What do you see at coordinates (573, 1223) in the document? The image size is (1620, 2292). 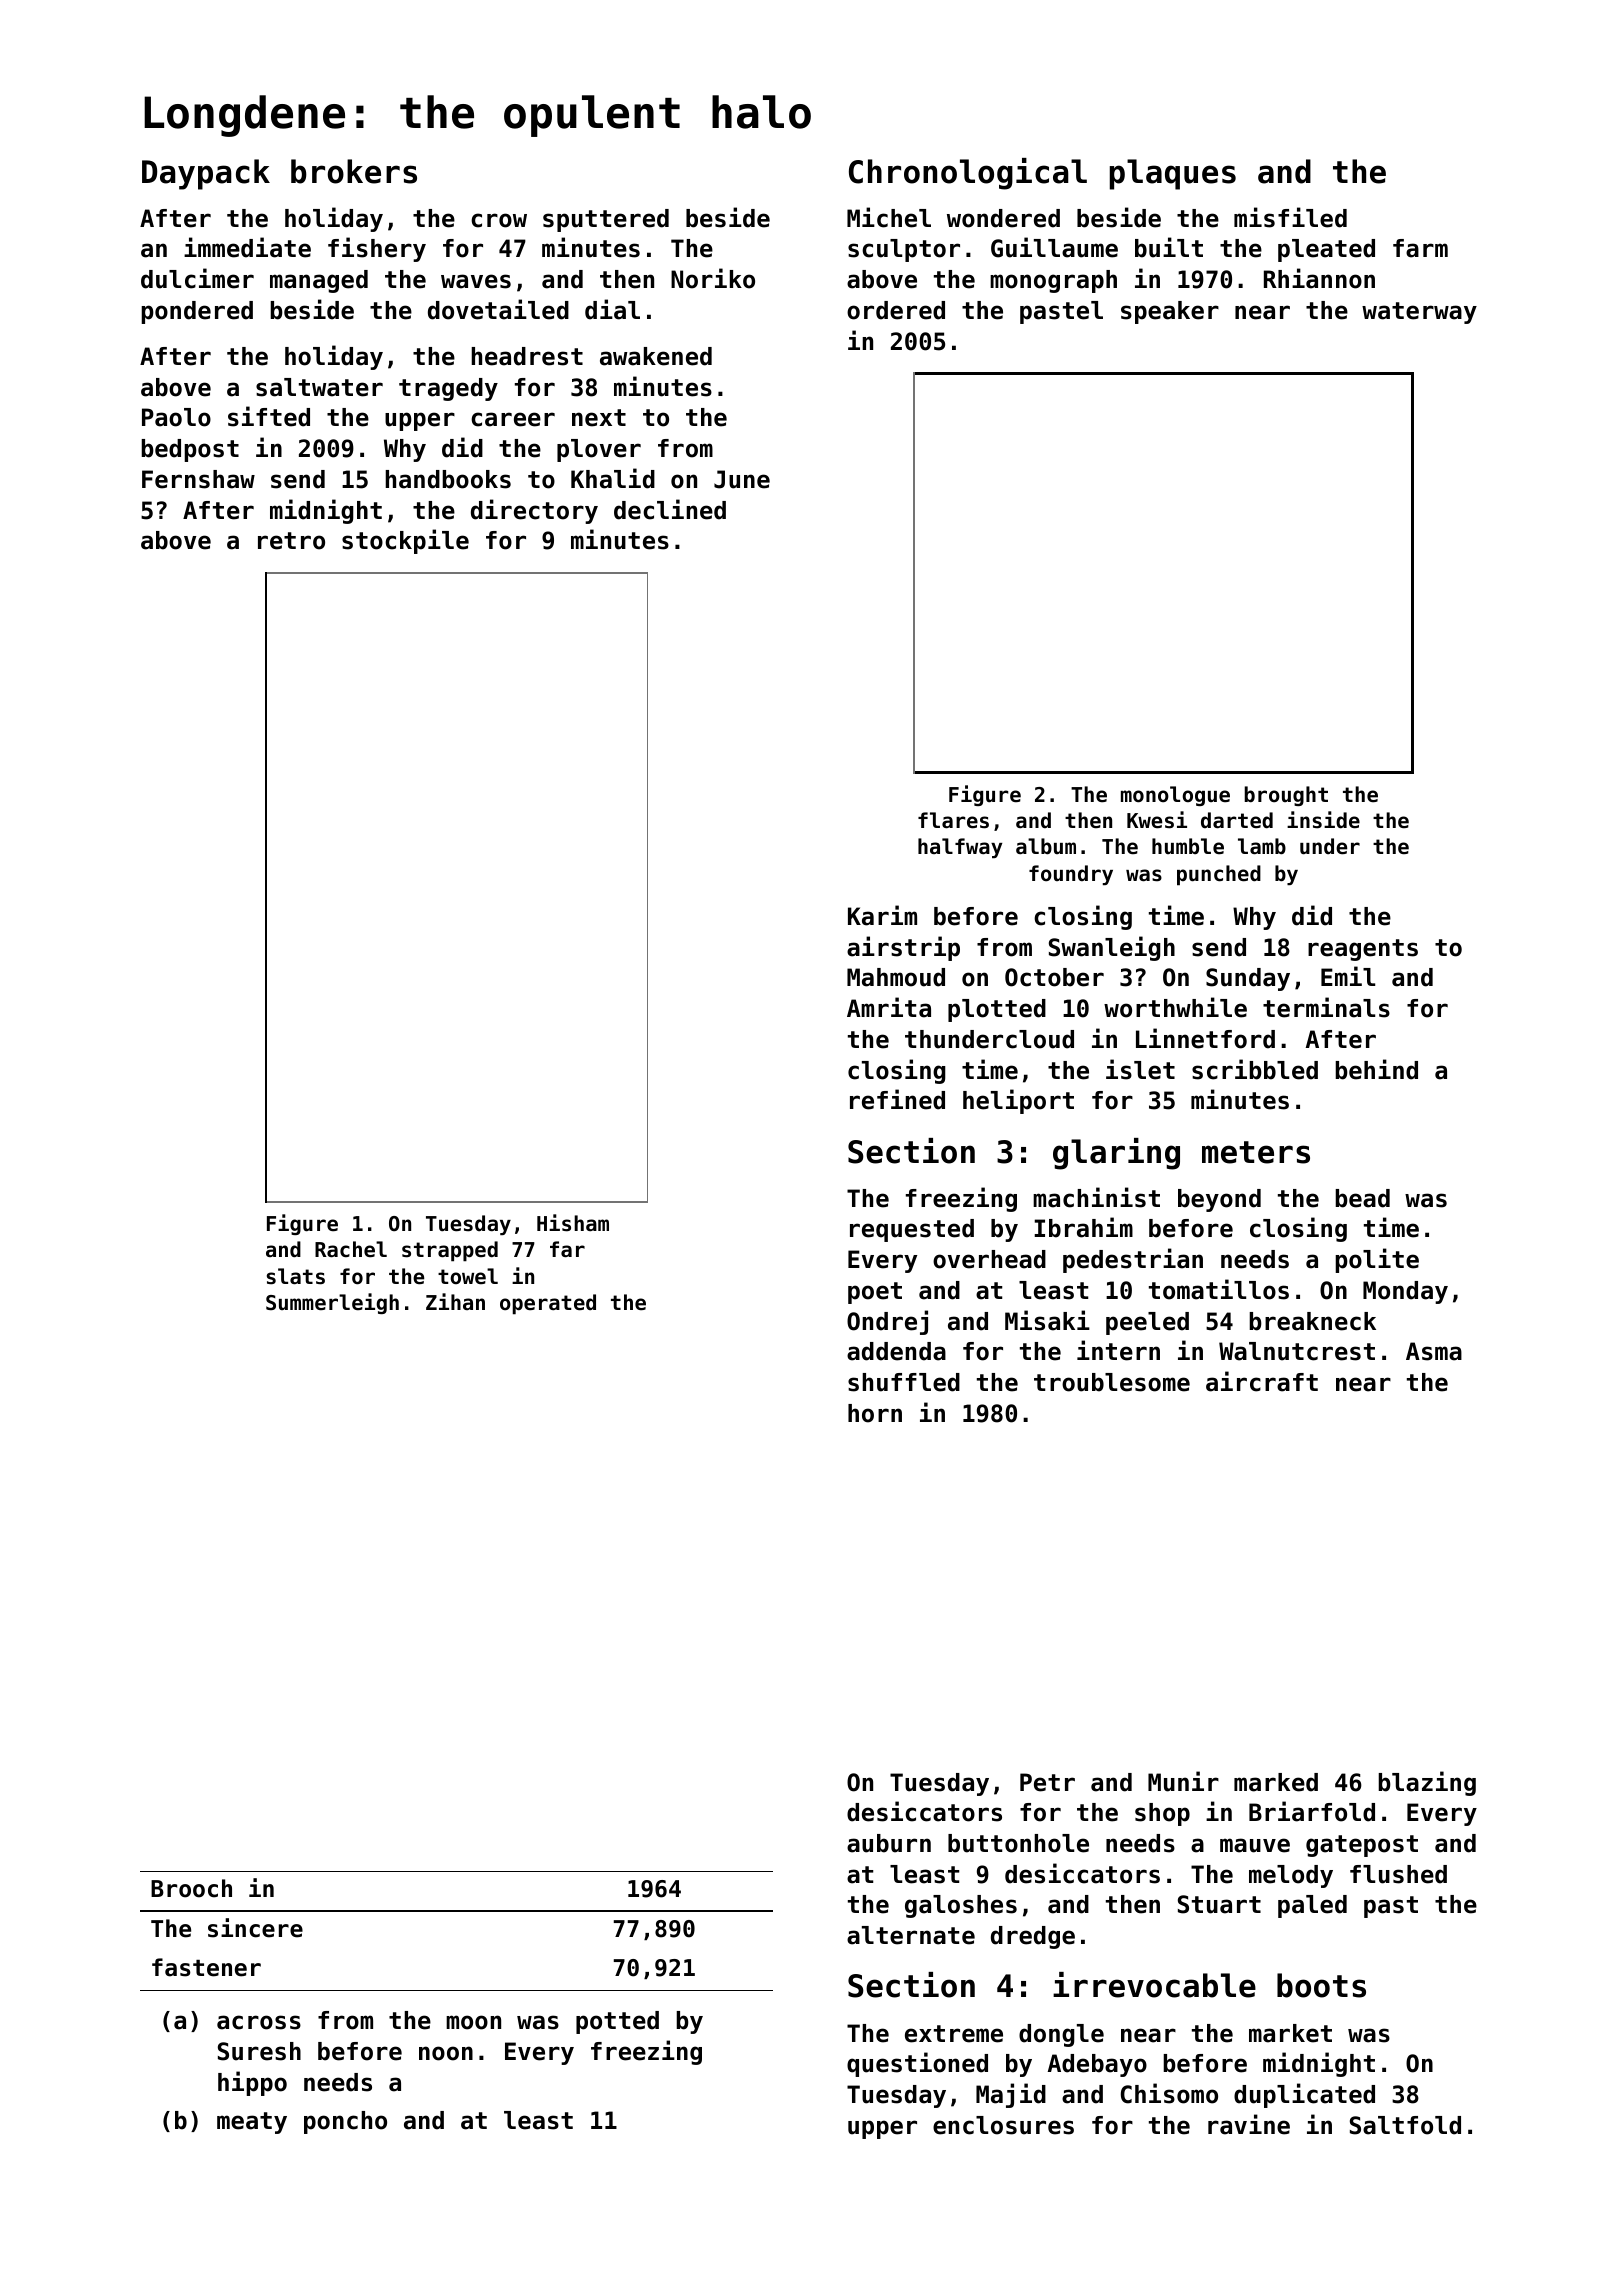 I see `Hisham` at bounding box center [573, 1223].
